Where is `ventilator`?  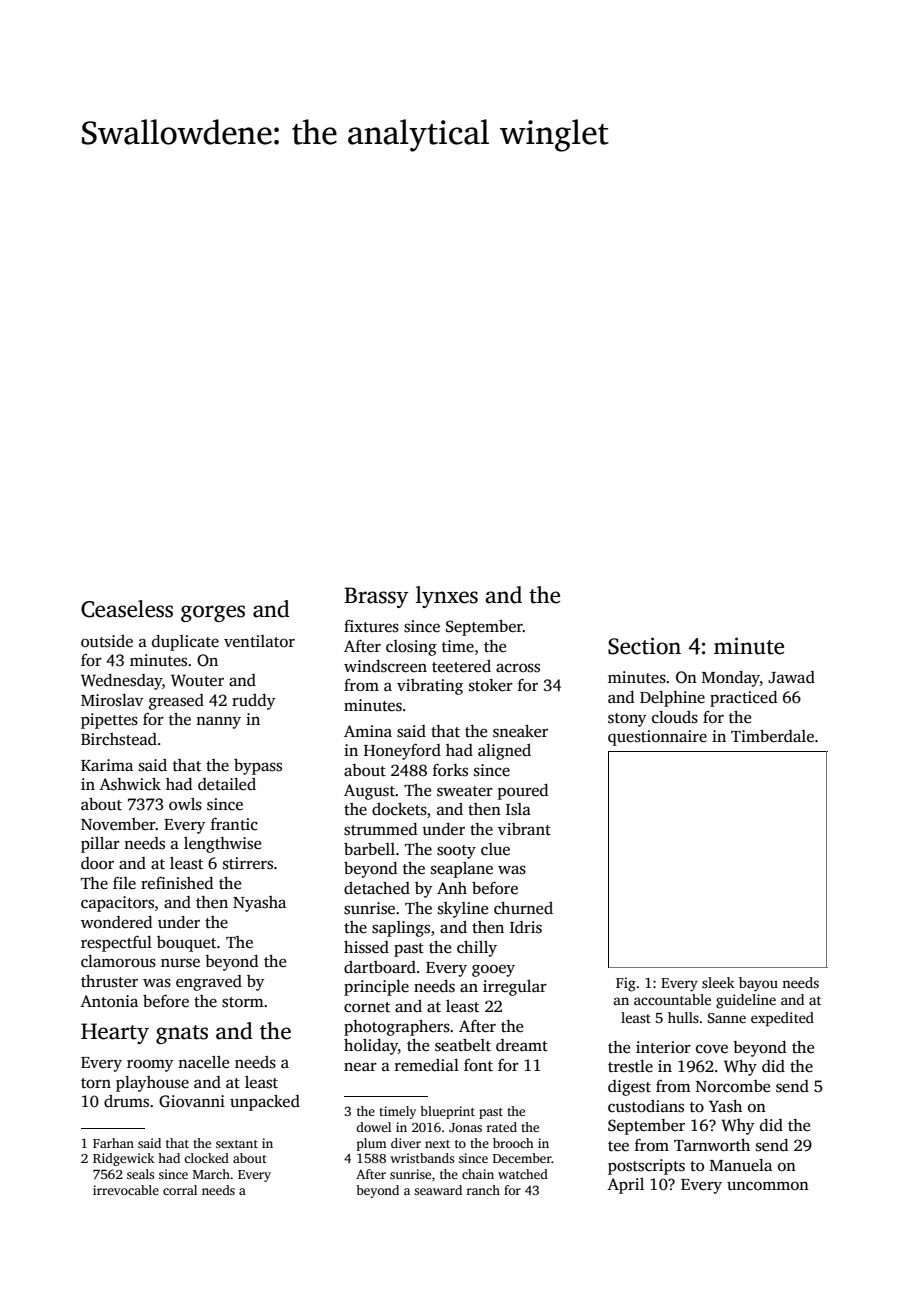
ventilator is located at coordinates (259, 641).
